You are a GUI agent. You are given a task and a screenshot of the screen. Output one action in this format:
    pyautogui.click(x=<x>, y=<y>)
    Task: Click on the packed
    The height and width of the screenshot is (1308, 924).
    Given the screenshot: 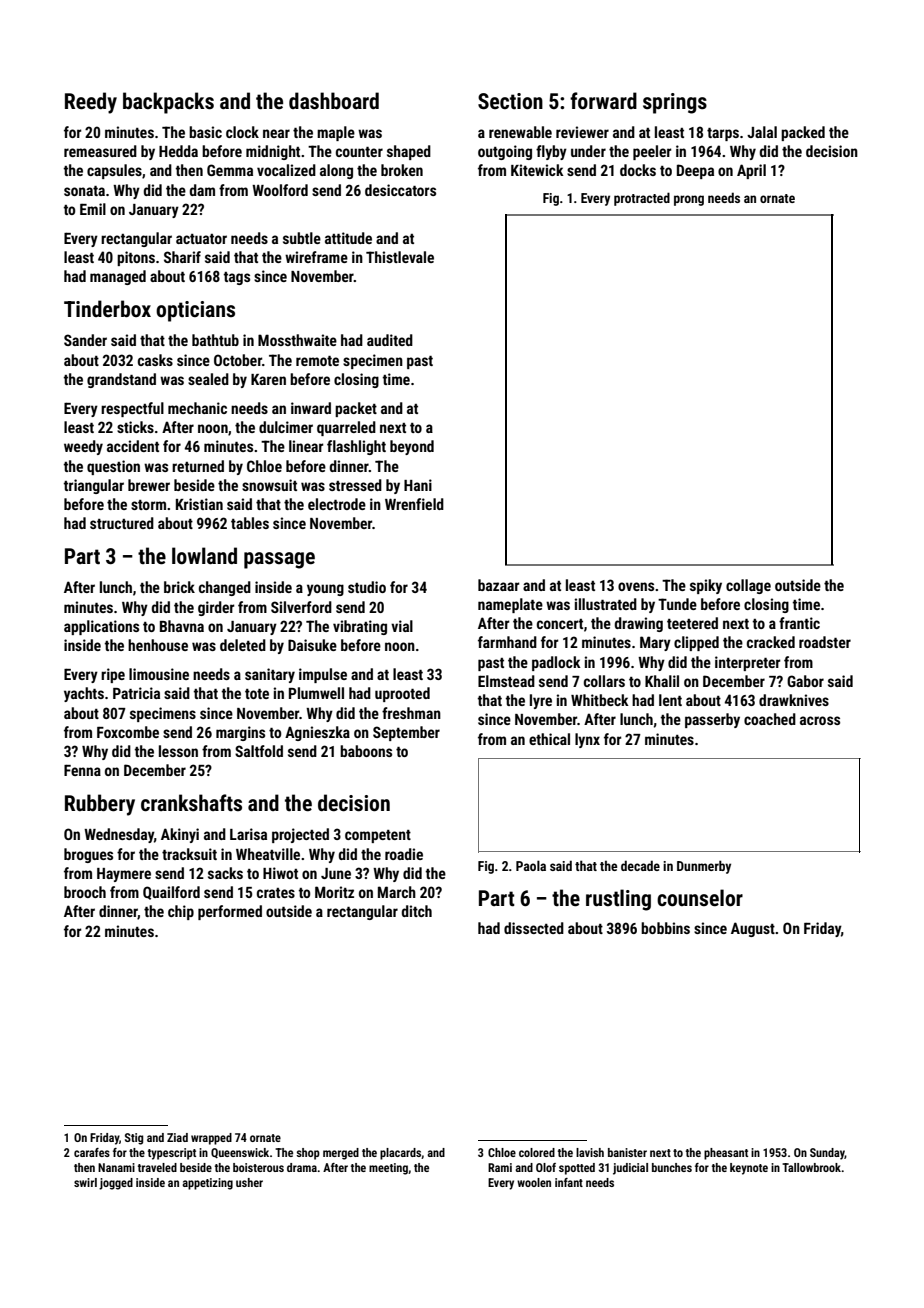 What is the action you would take?
    pyautogui.click(x=803, y=133)
